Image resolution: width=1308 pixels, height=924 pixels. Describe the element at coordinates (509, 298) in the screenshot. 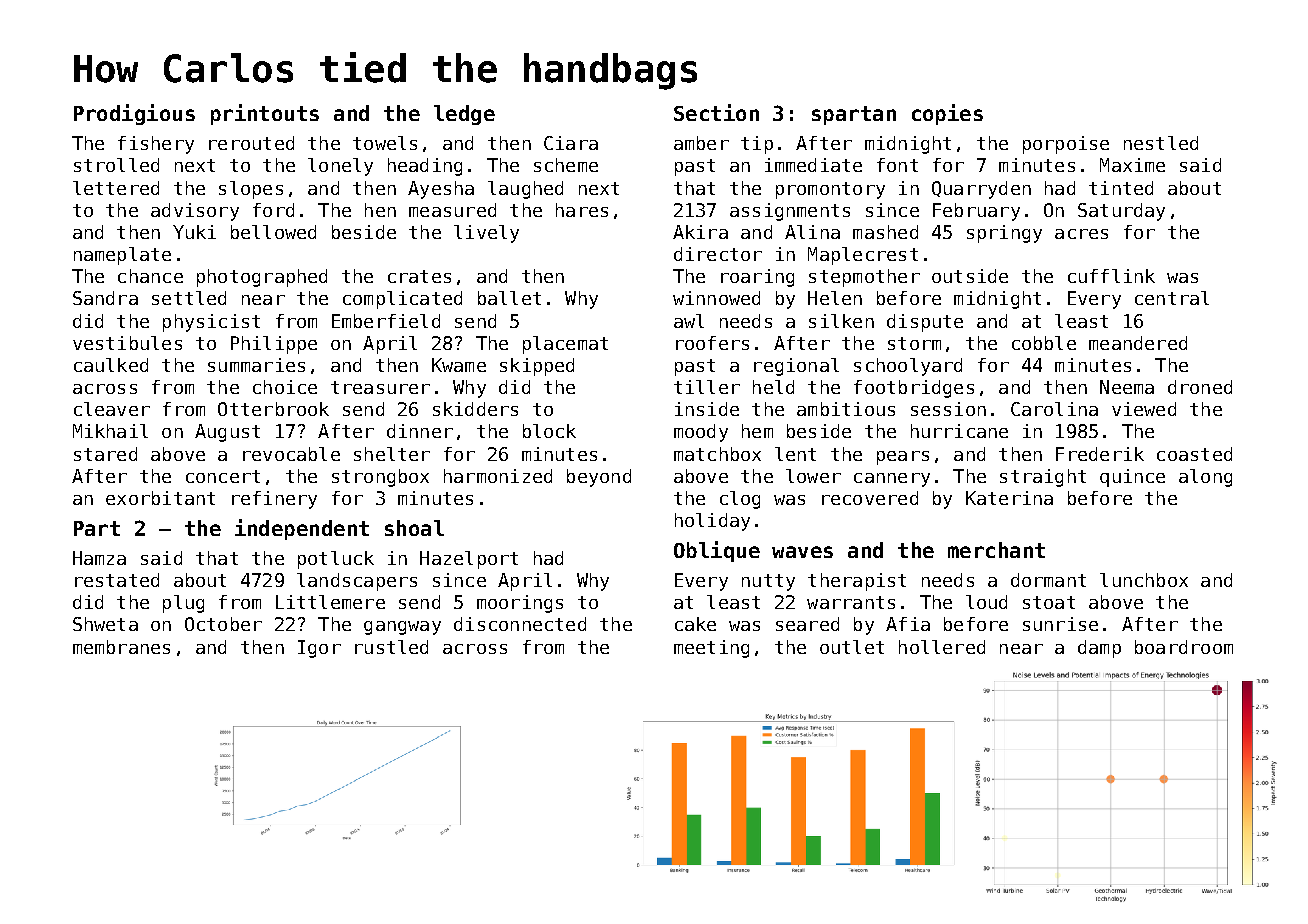

I see `ballet` at that location.
